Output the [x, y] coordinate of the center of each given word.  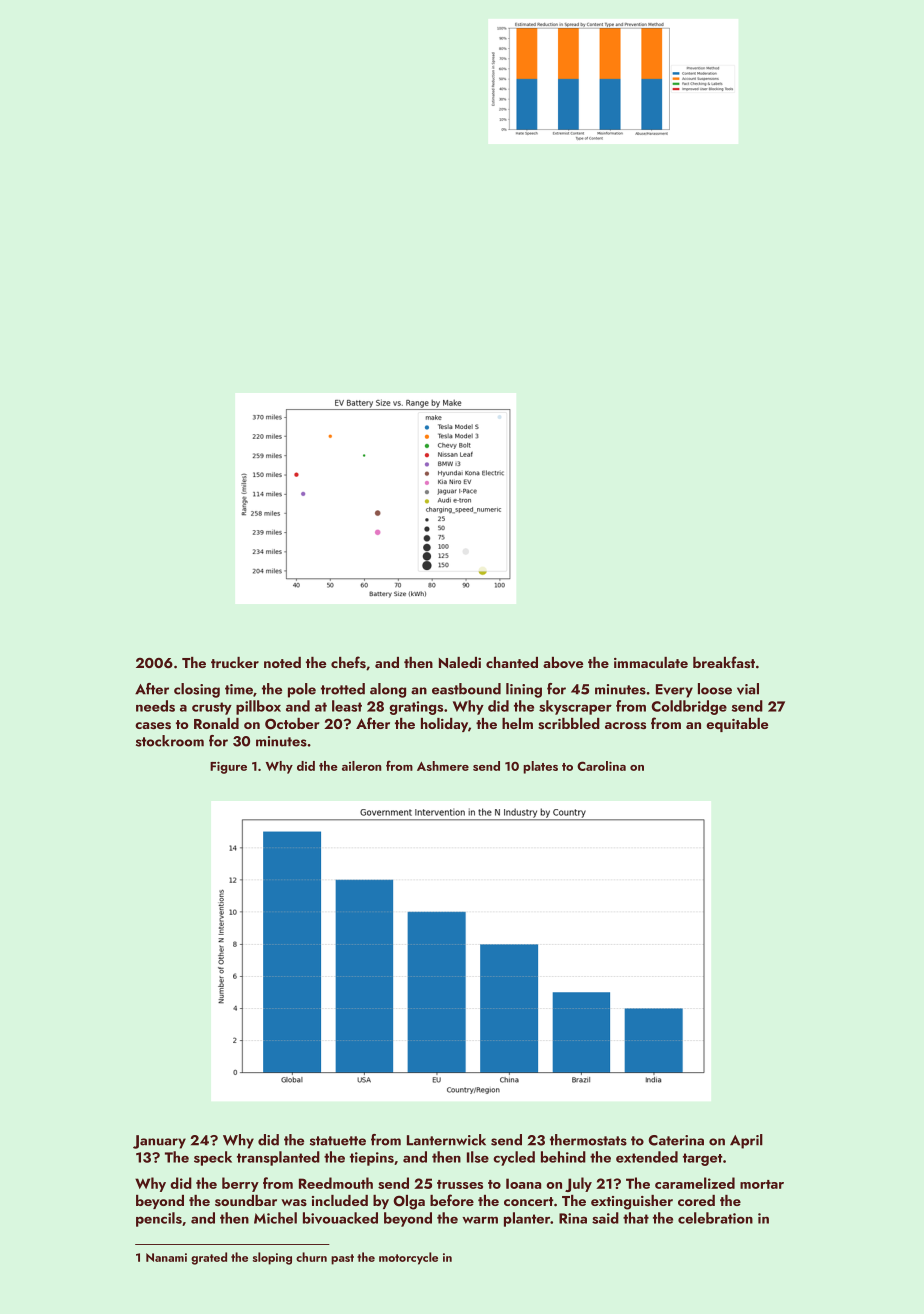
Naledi [460, 662]
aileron [362, 766]
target [703, 1159]
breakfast [724, 662]
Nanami [166, 1257]
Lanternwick [446, 1140]
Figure [228, 768]
